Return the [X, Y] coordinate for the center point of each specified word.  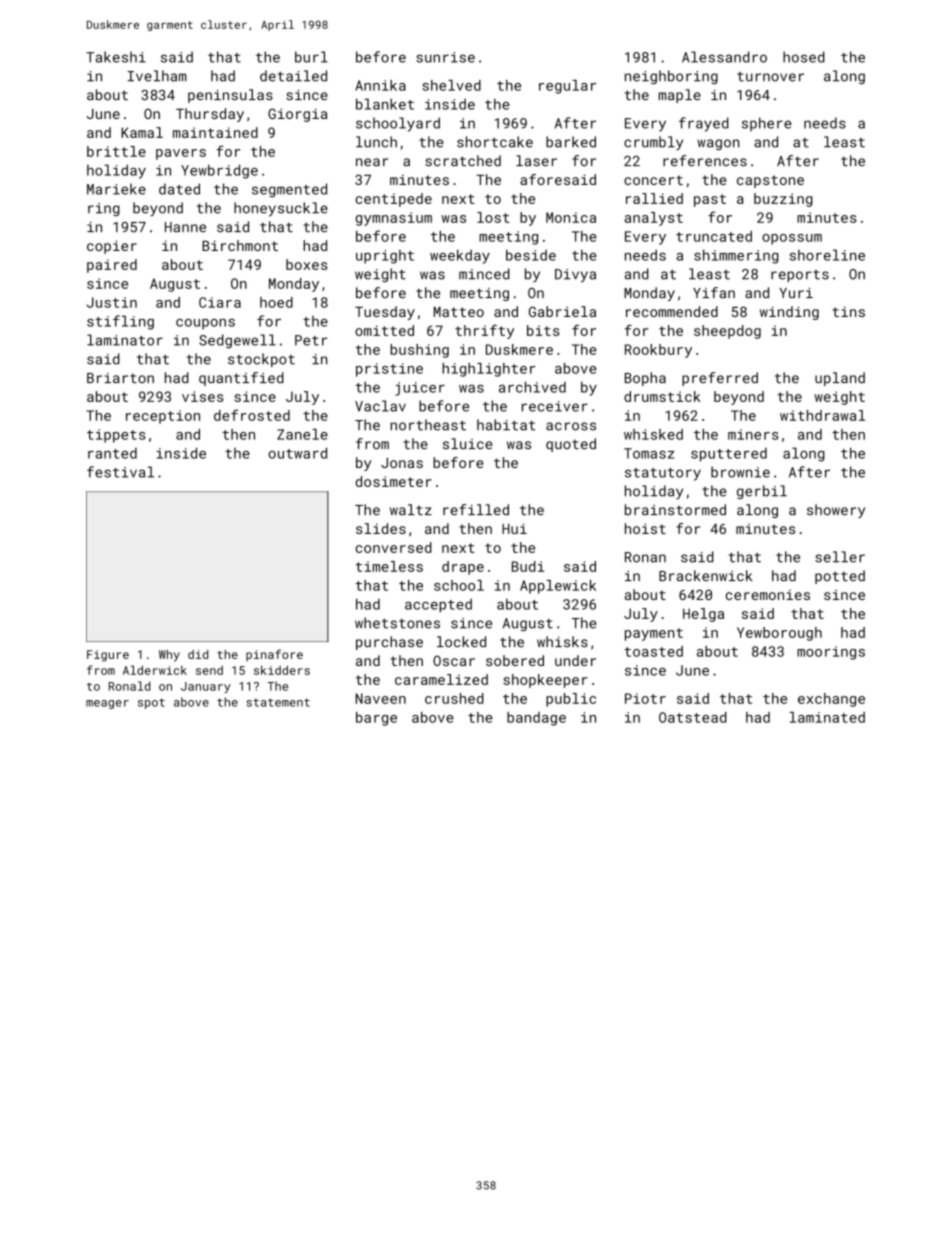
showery [836, 511]
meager [107, 704]
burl [311, 57]
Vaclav [380, 406]
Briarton [120, 378]
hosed [804, 57]
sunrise [445, 57]
